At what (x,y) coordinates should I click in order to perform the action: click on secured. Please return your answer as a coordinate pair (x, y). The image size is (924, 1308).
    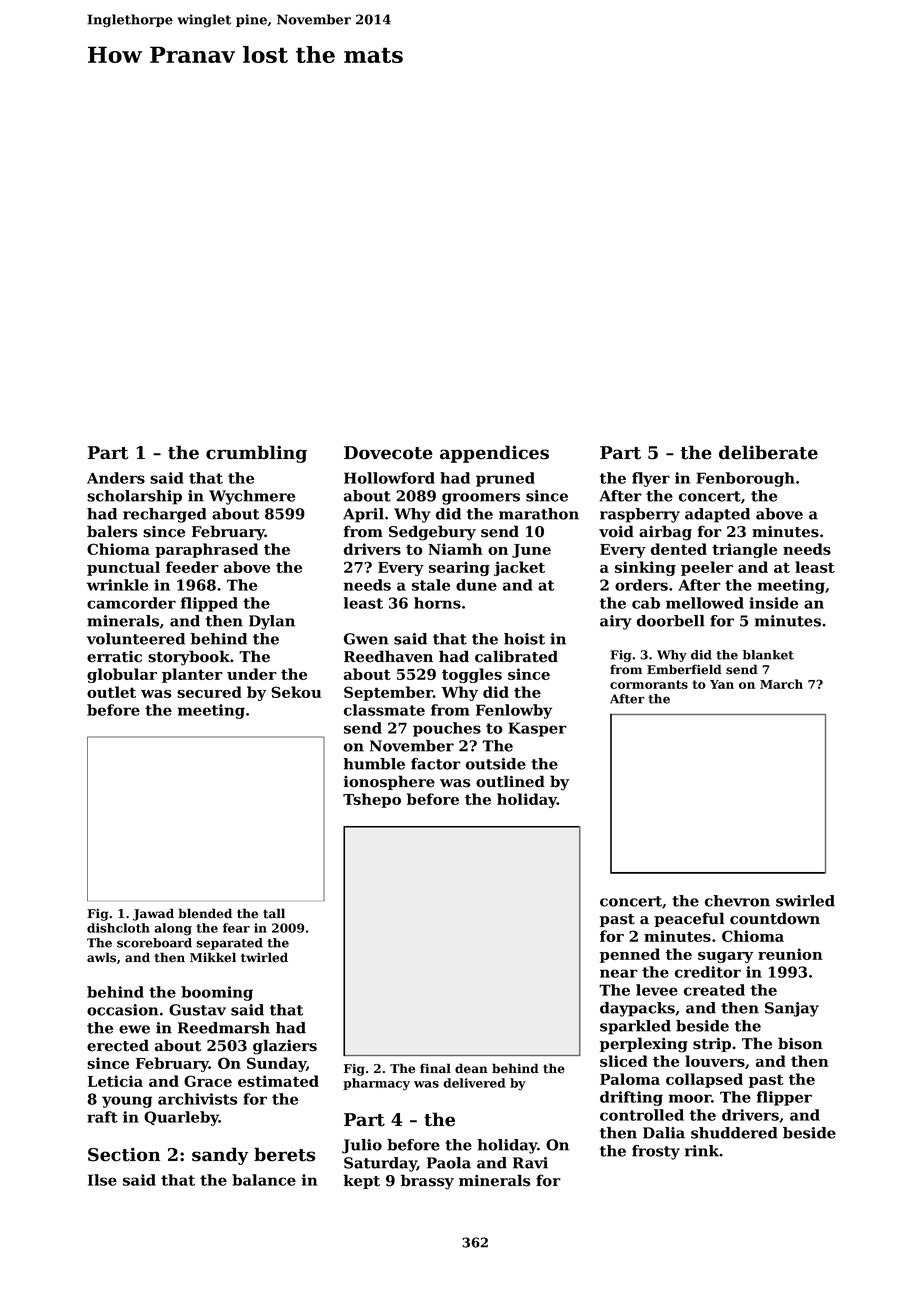
    Looking at the image, I should click on (209, 692).
